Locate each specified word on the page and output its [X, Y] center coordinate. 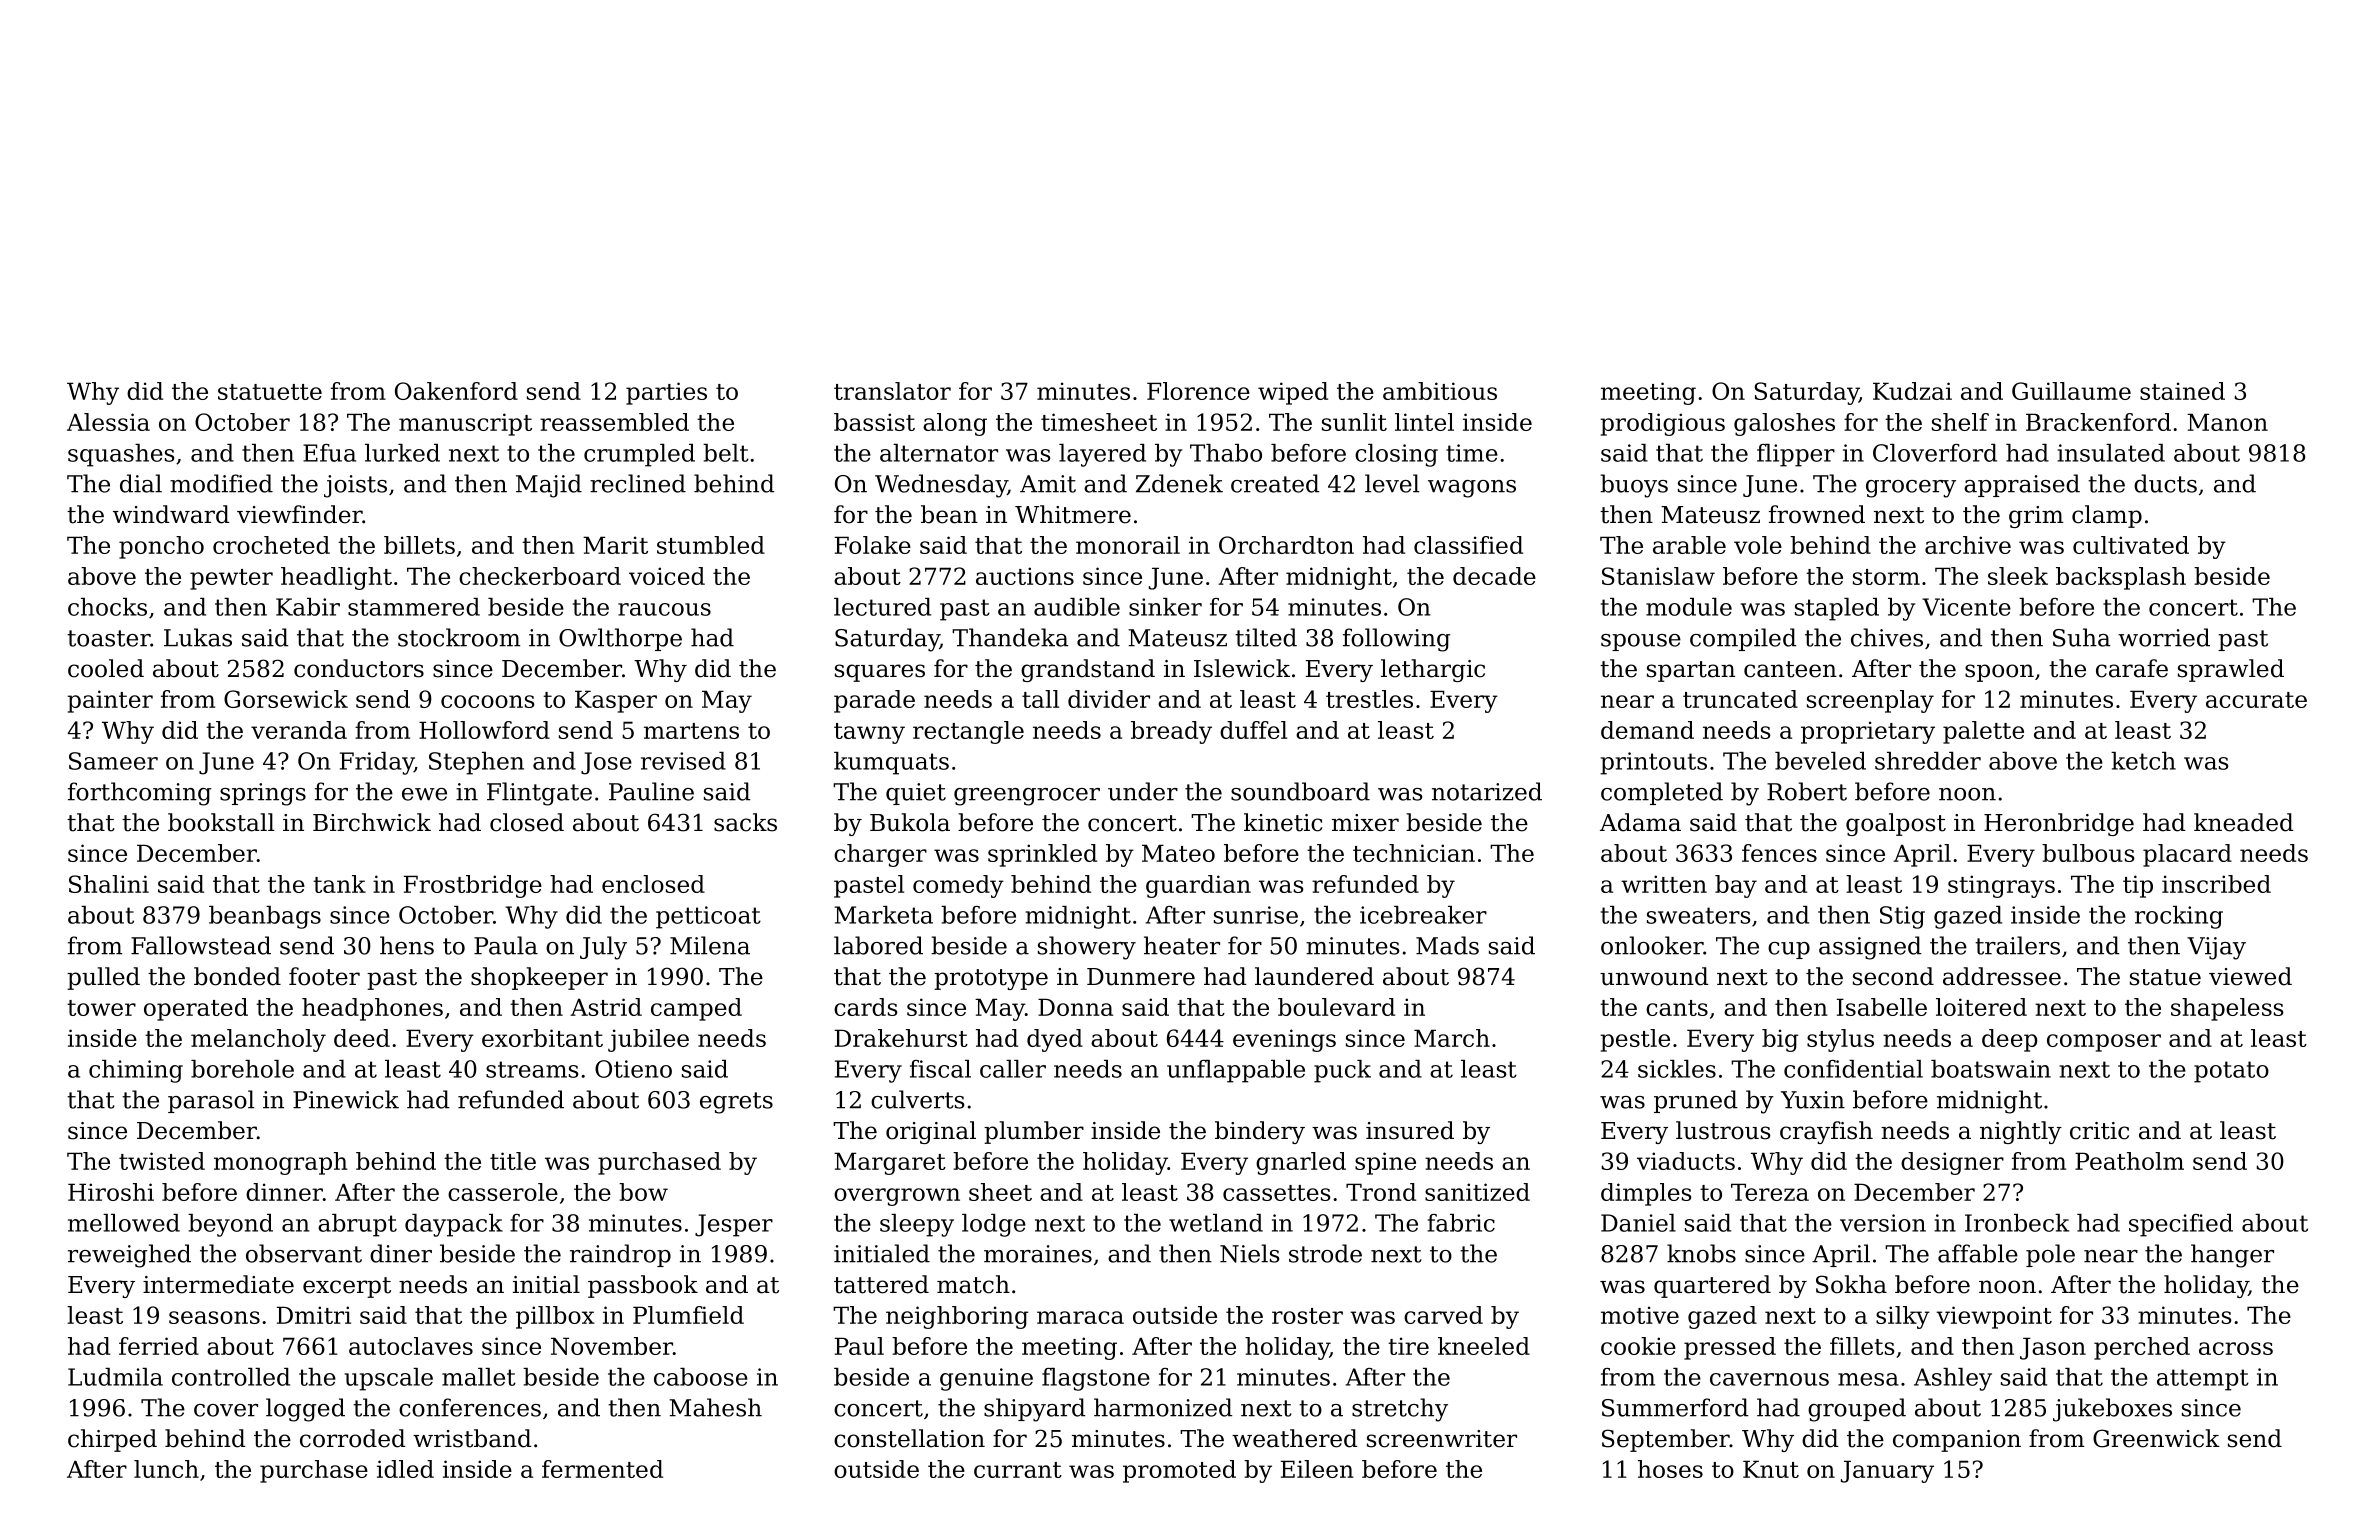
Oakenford [456, 391]
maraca [1080, 1317]
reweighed [129, 1256]
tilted [1266, 637]
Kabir [308, 607]
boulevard [1336, 1007]
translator [892, 391]
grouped [1857, 1410]
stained [2182, 391]
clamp [2107, 516]
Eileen [1317, 1469]
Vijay [2216, 948]
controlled [231, 1377]
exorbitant [542, 1038]
